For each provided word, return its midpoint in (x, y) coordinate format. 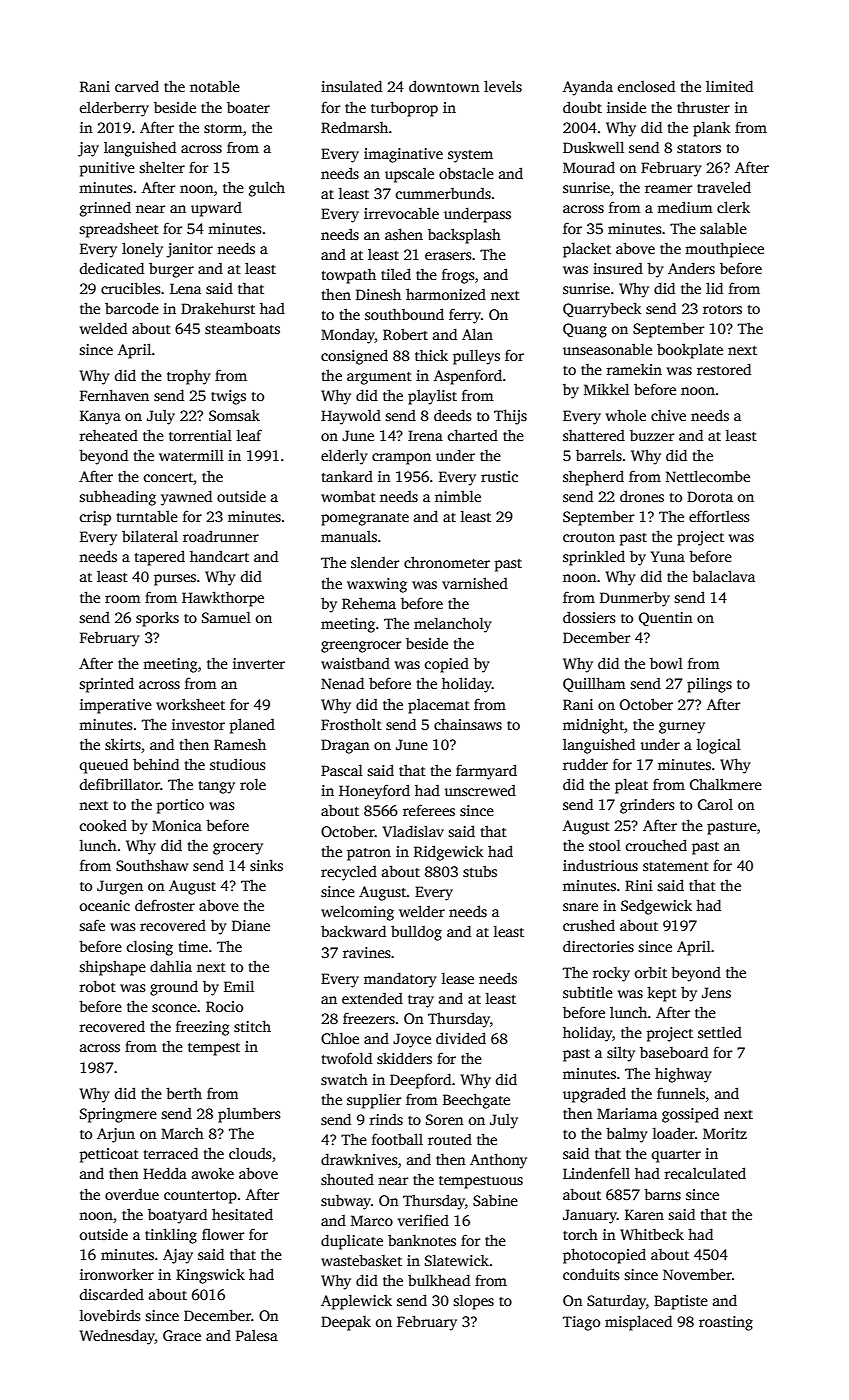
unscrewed (480, 790)
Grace (182, 1335)
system (470, 156)
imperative (116, 706)
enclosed (646, 86)
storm (223, 128)
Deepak (346, 1323)
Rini (639, 885)
